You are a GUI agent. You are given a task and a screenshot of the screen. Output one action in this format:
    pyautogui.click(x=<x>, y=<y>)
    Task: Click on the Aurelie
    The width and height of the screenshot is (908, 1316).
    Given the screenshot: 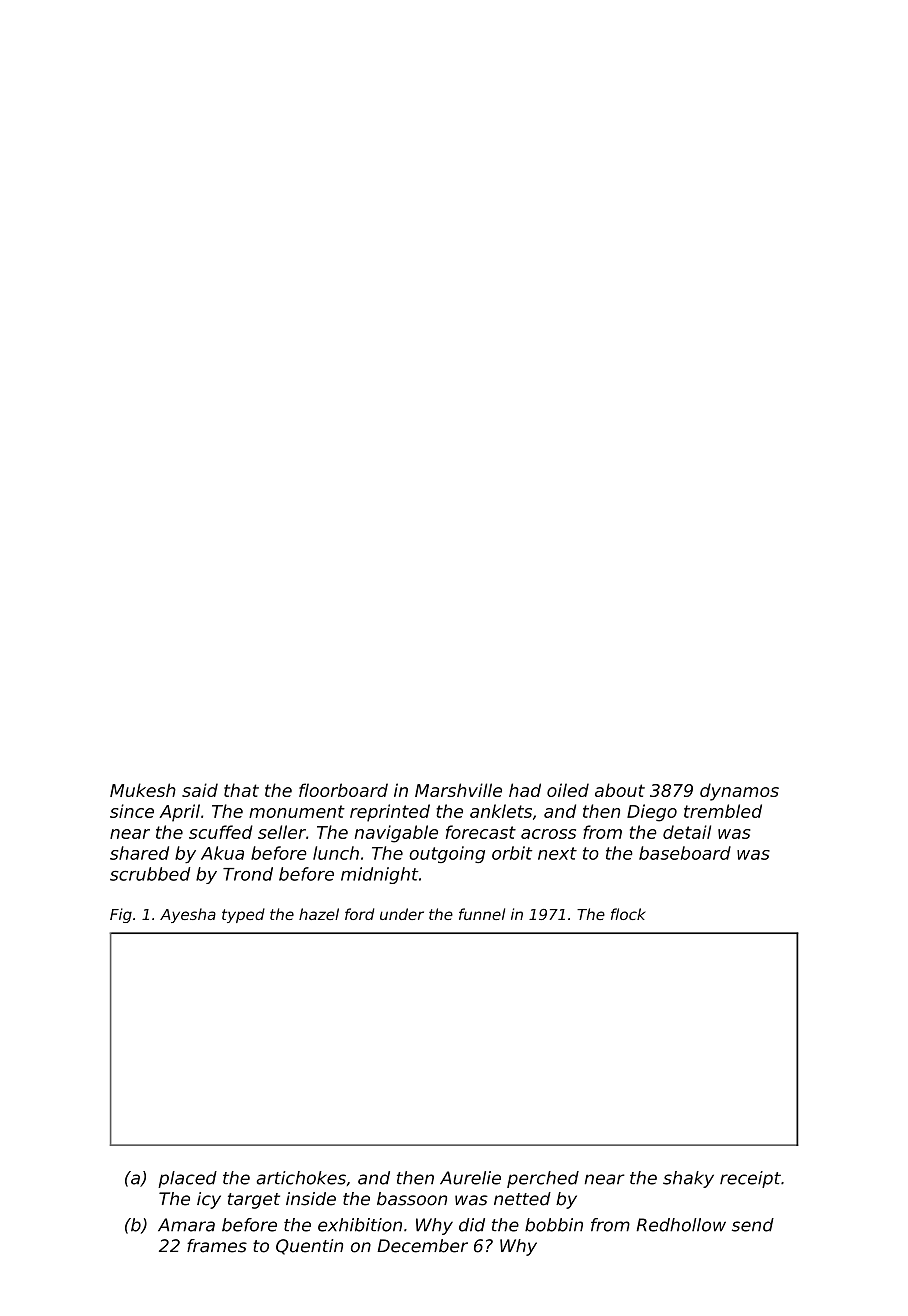 What is the action you would take?
    pyautogui.click(x=470, y=1178)
